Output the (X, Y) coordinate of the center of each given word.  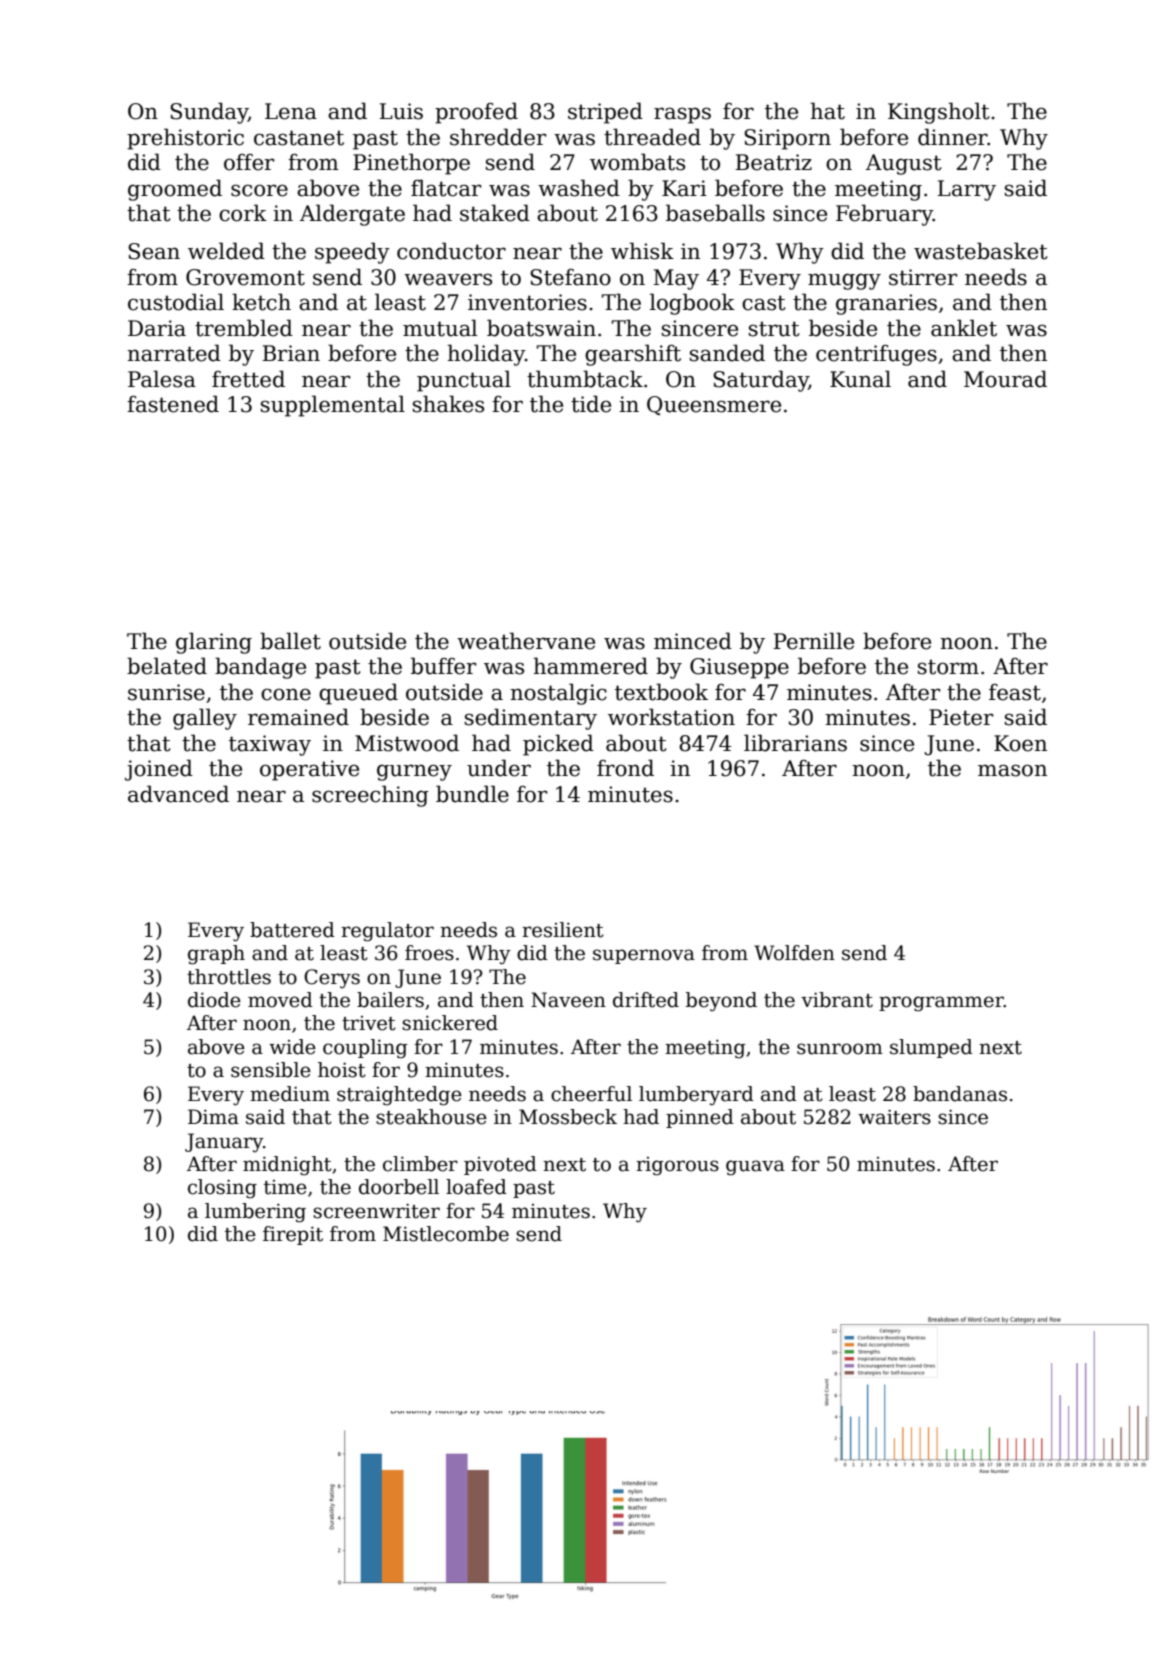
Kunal (860, 379)
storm (948, 667)
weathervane (526, 641)
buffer (443, 666)
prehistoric (185, 139)
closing (222, 1189)
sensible (271, 1070)
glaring (214, 643)
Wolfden (794, 953)
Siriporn (787, 139)
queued (358, 694)
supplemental (333, 406)
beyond (721, 1002)
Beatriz (773, 162)
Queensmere (714, 405)
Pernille (813, 641)
